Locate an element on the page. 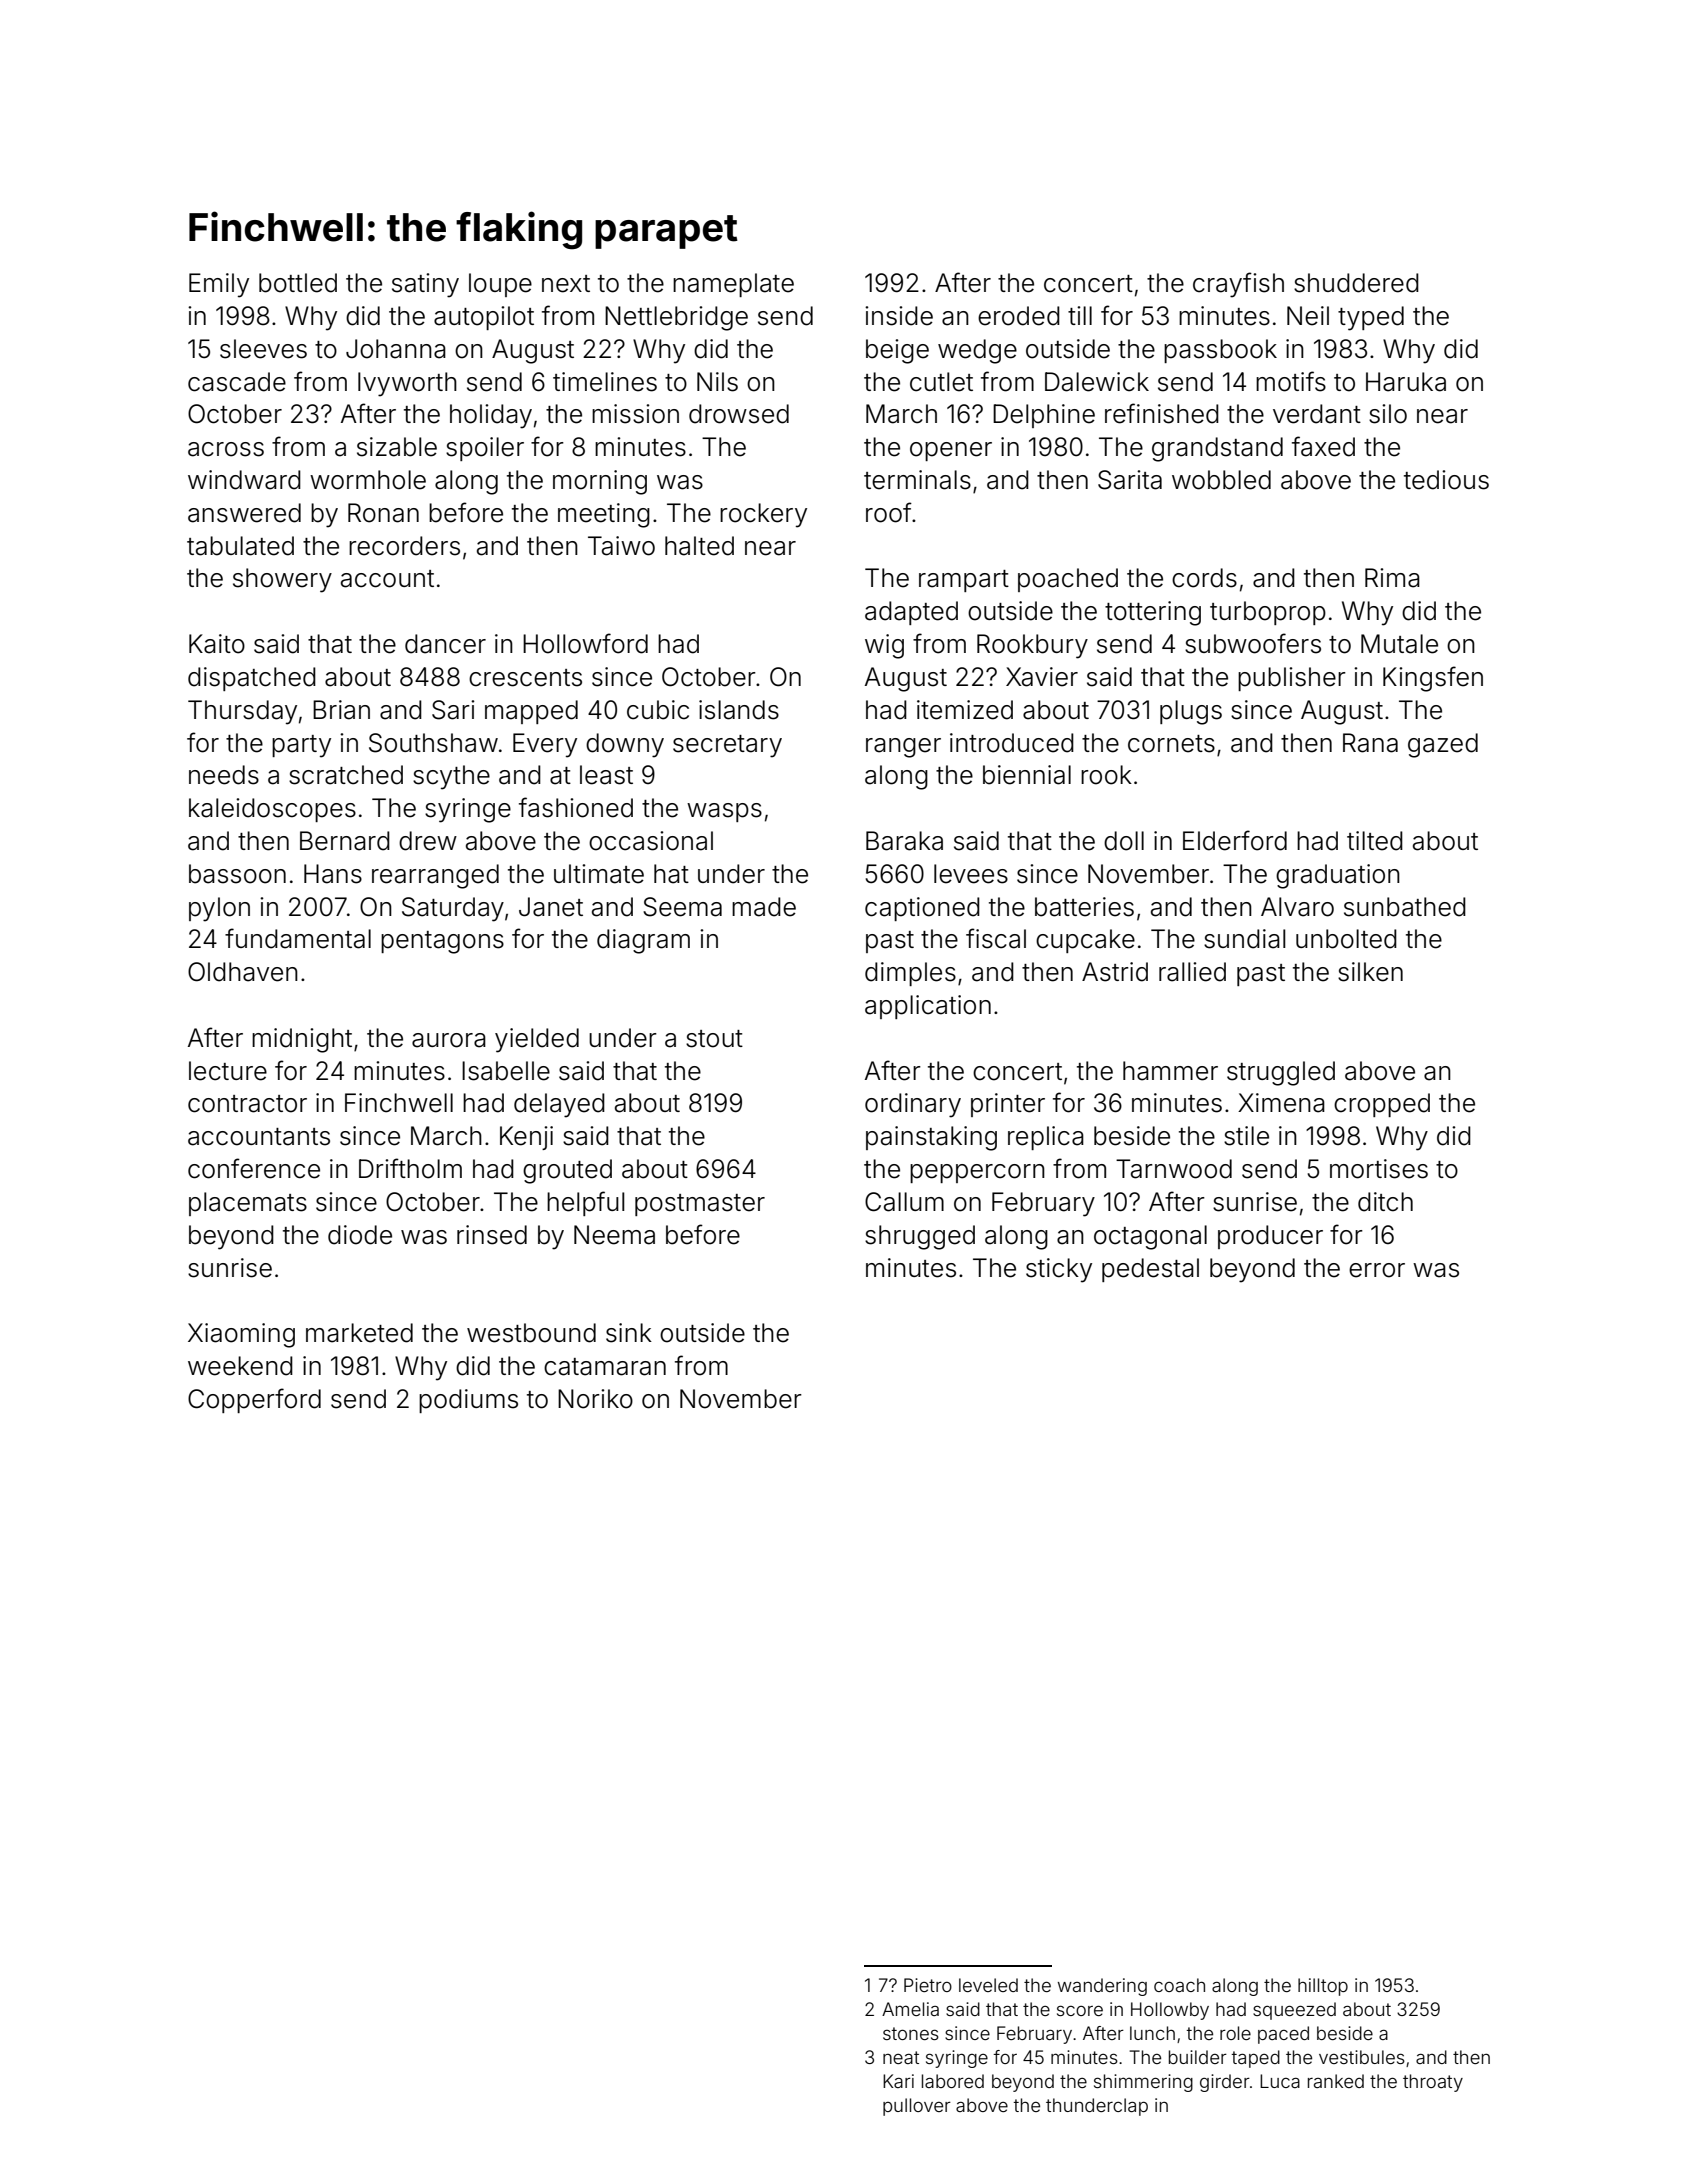 Image resolution: width=1683 pixels, height=2178 pixels. Amelia is located at coordinates (910, 2009).
